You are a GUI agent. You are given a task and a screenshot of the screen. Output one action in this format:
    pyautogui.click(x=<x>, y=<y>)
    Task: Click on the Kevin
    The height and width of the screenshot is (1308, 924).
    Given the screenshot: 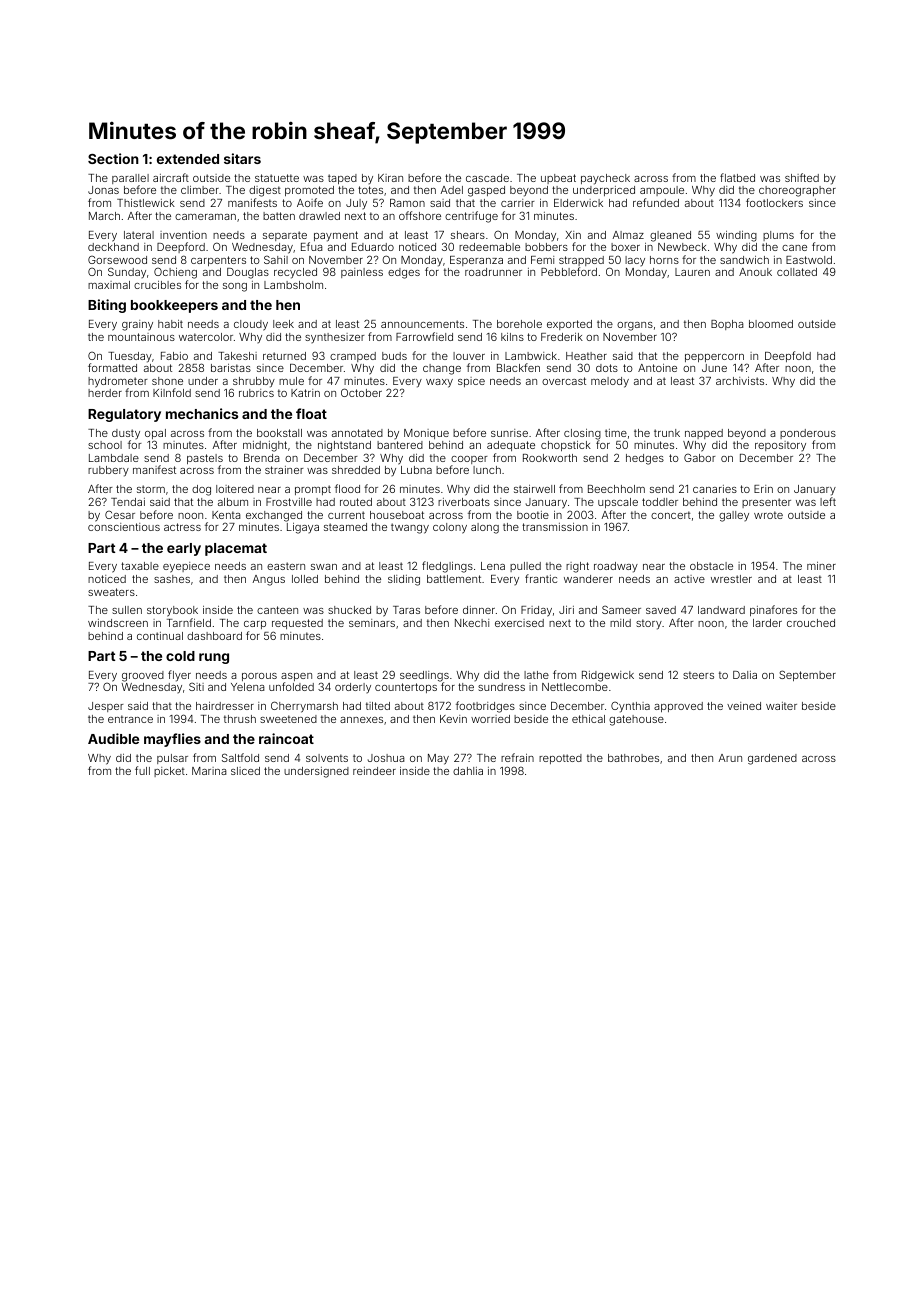 What is the action you would take?
    pyautogui.click(x=453, y=719)
